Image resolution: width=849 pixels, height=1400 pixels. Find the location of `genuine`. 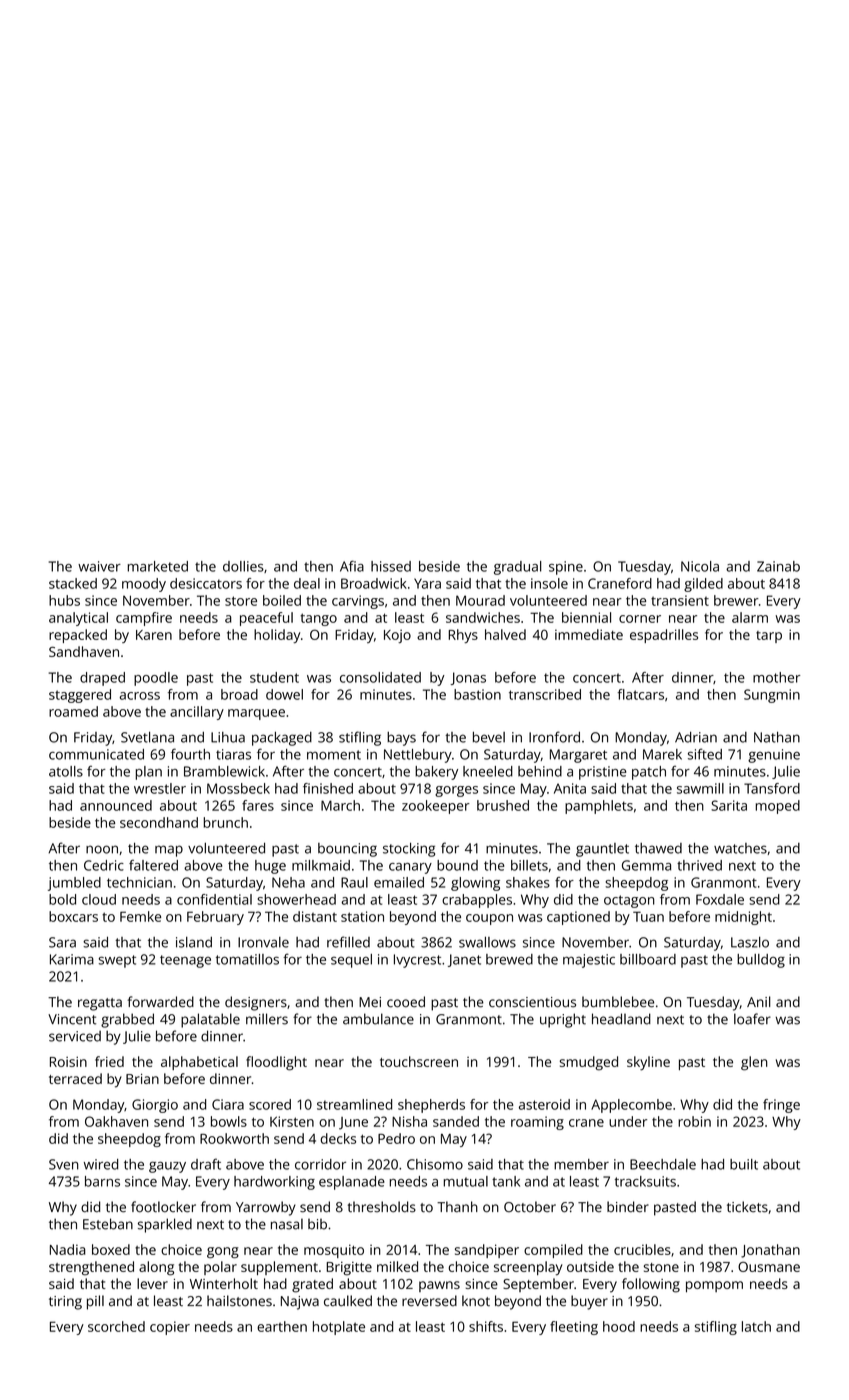

genuine is located at coordinates (774, 756).
